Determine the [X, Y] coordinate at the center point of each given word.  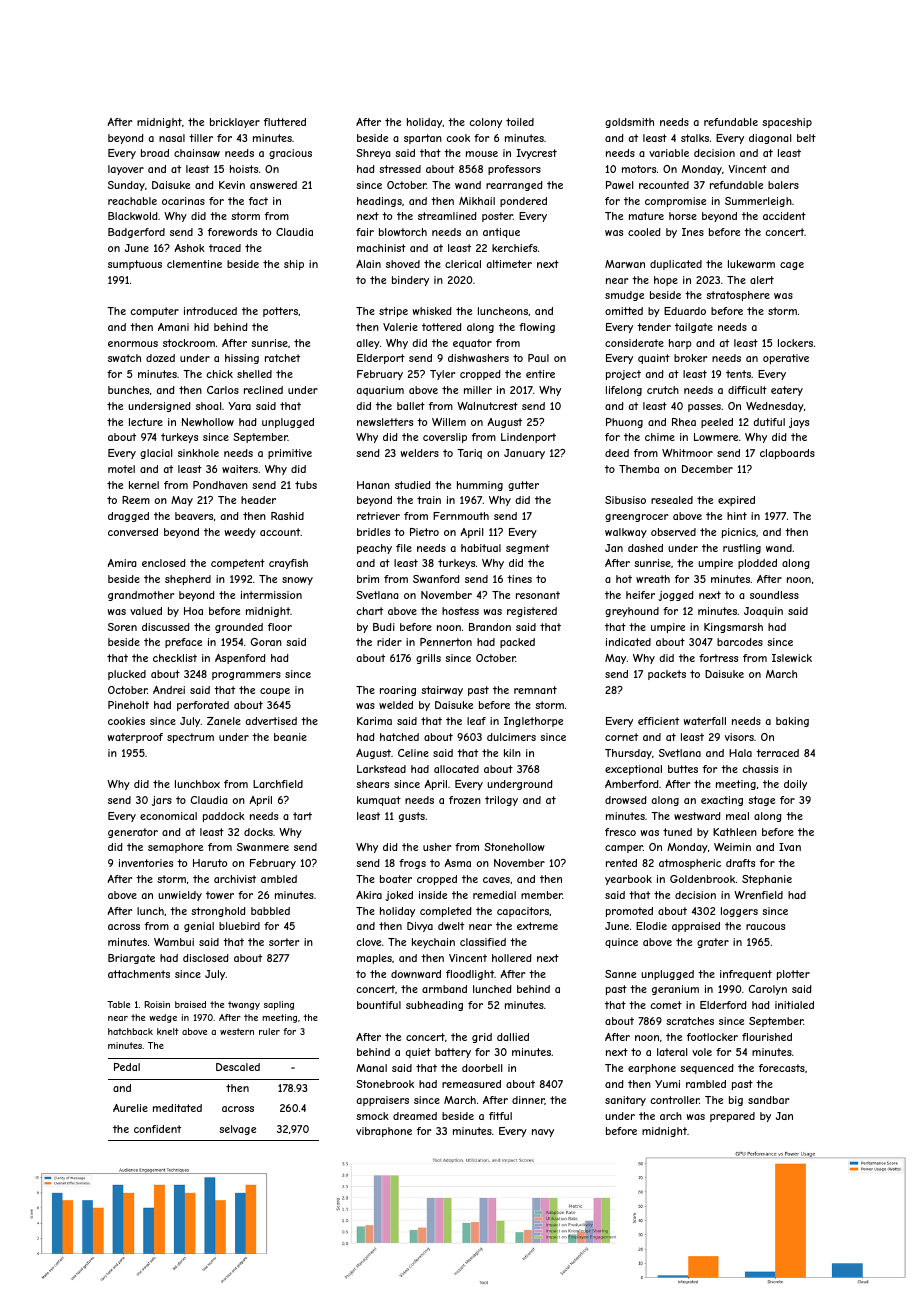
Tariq [469, 454]
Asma [457, 863]
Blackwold [133, 216]
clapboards [787, 454]
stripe [393, 312]
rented [621, 863]
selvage [237, 1130]
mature [646, 216]
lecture [146, 422]
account [280, 532]
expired [736, 501]
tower [220, 895]
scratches [690, 1021]
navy [543, 1133]
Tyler [442, 375]
